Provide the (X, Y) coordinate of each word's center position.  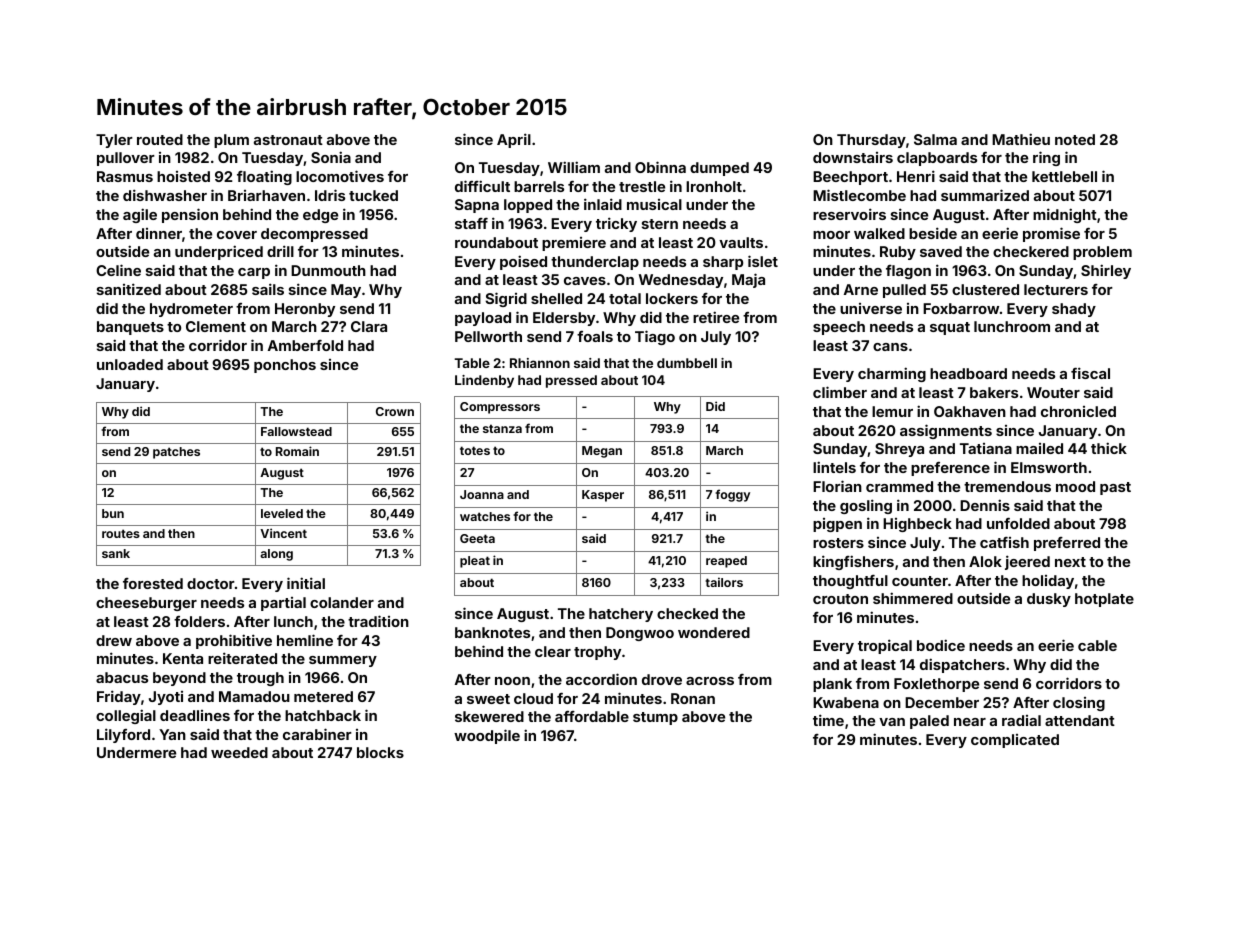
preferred (1067, 544)
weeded (239, 752)
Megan (602, 452)
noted (1075, 139)
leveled (282, 513)
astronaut (288, 140)
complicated (1015, 741)
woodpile (487, 736)
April (514, 140)
